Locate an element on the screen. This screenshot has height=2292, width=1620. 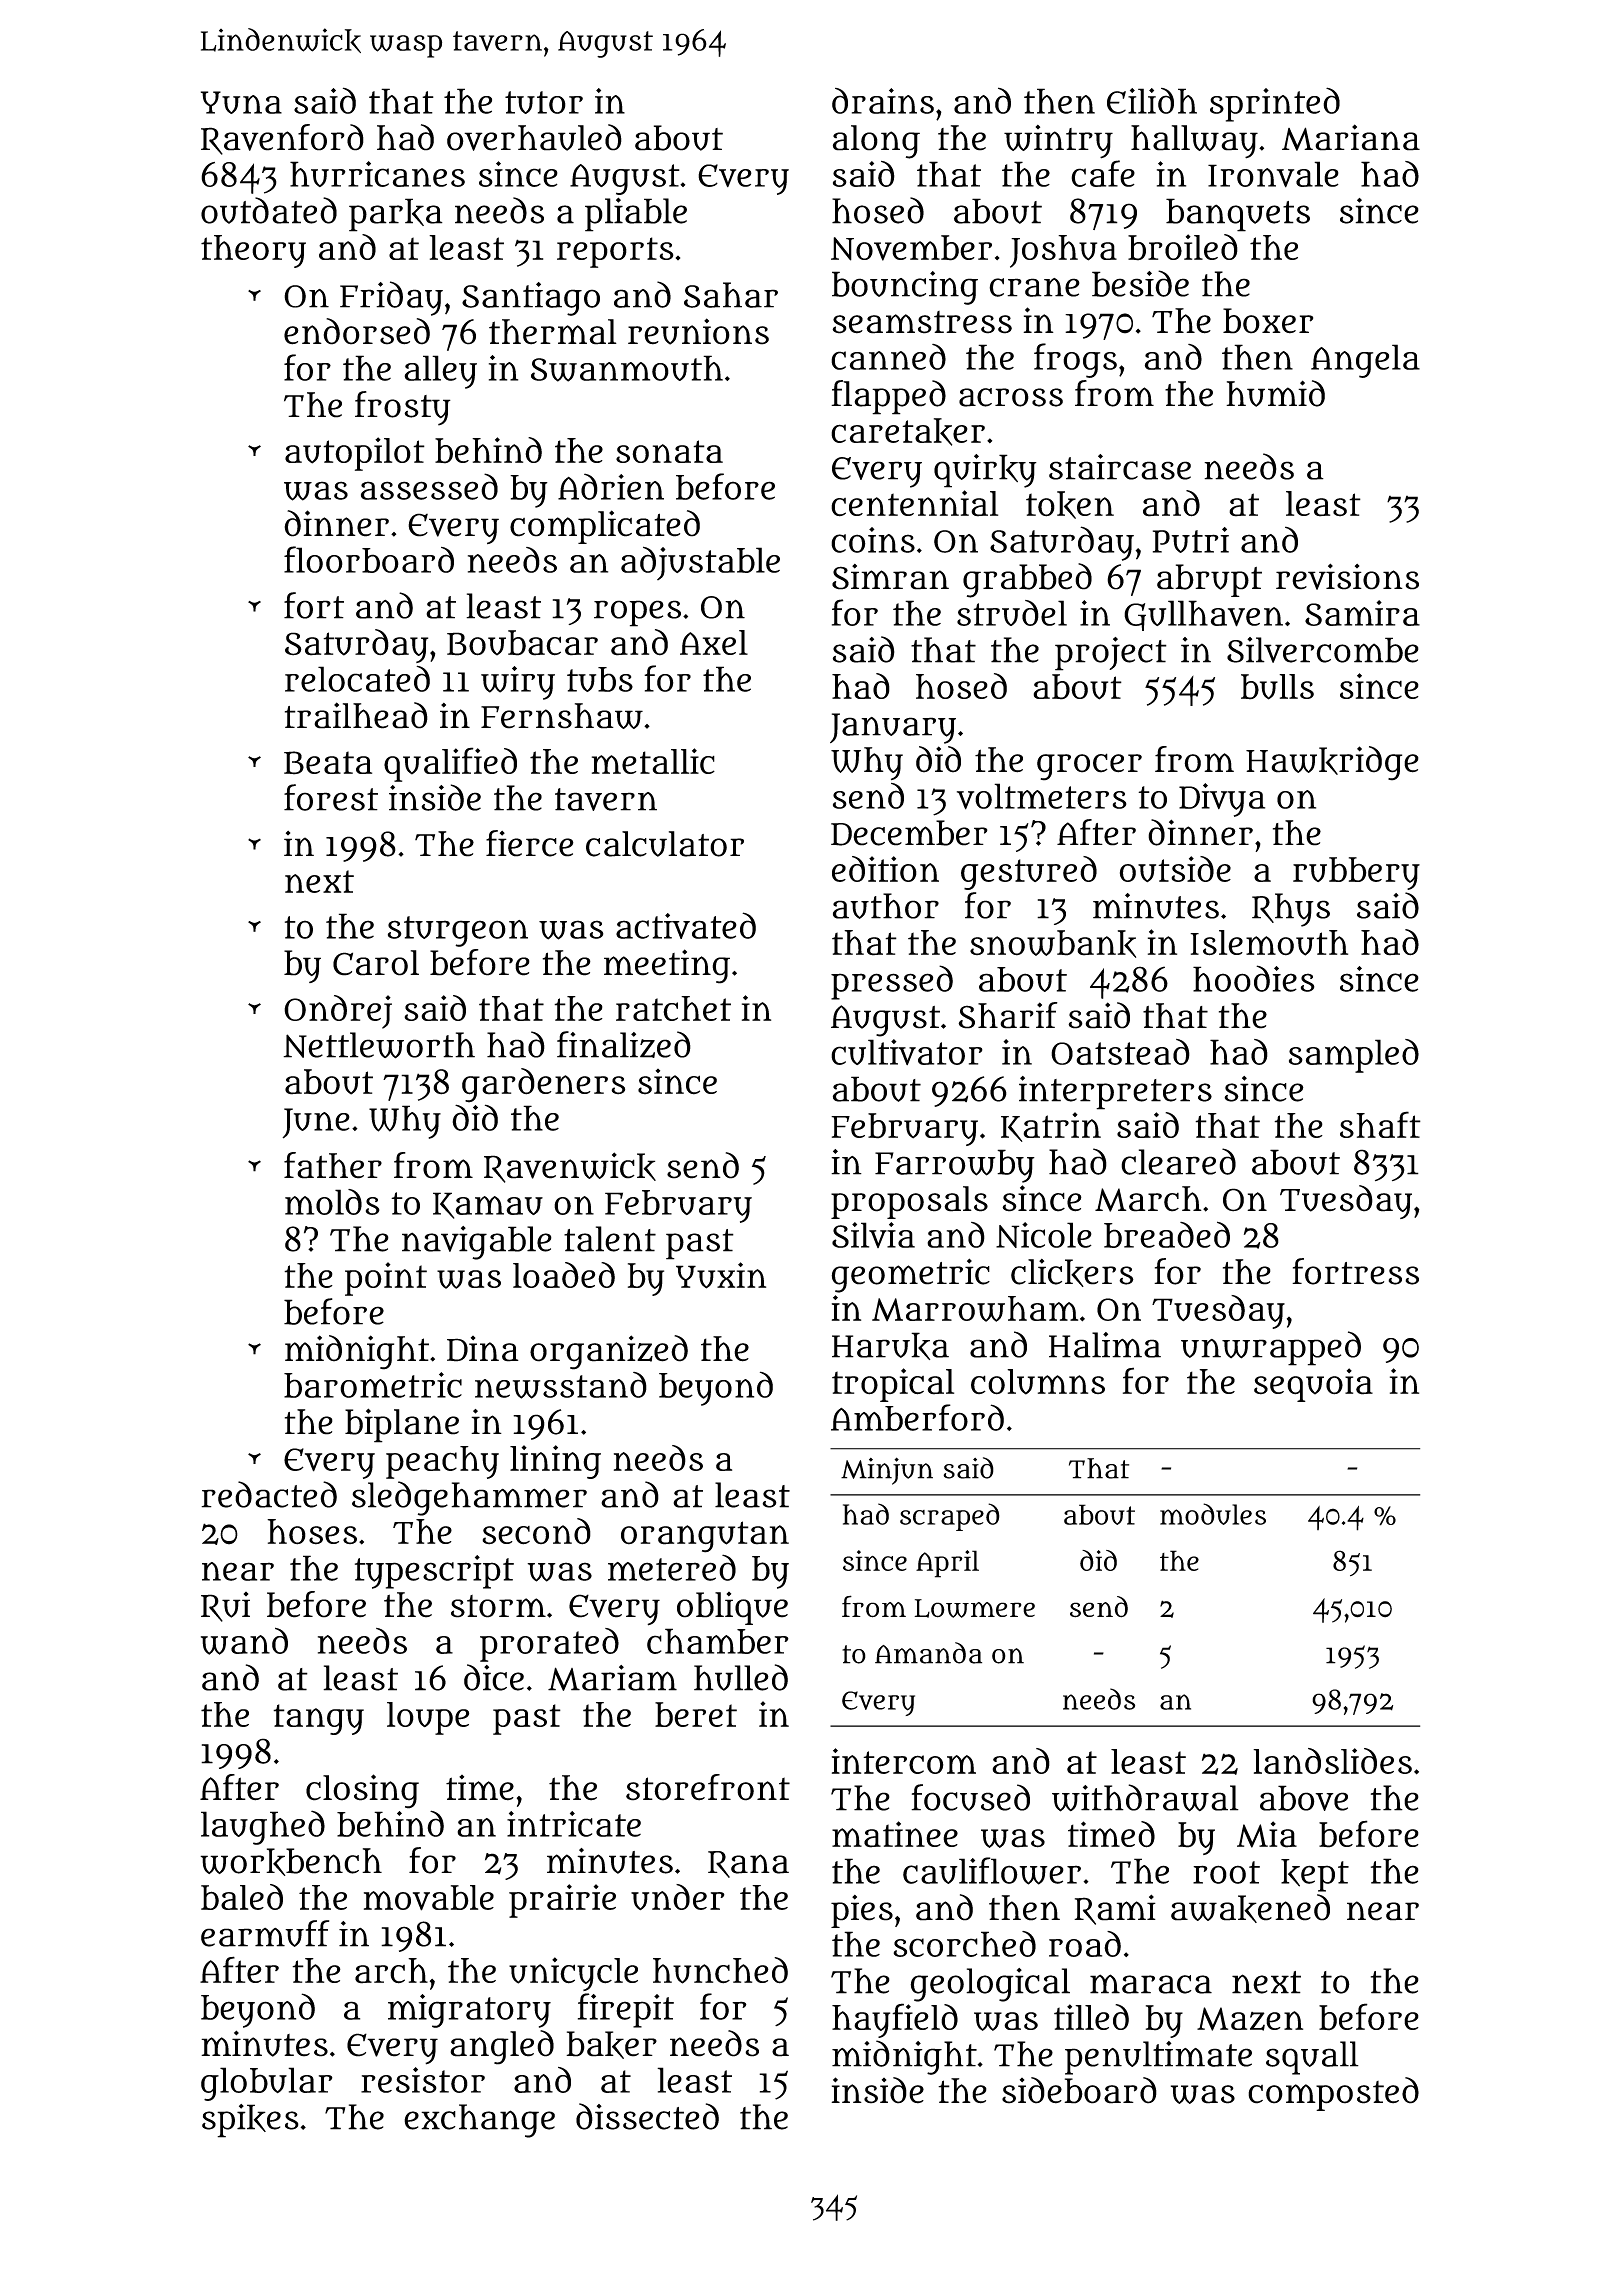
barometric is located at coordinates (373, 1385).
